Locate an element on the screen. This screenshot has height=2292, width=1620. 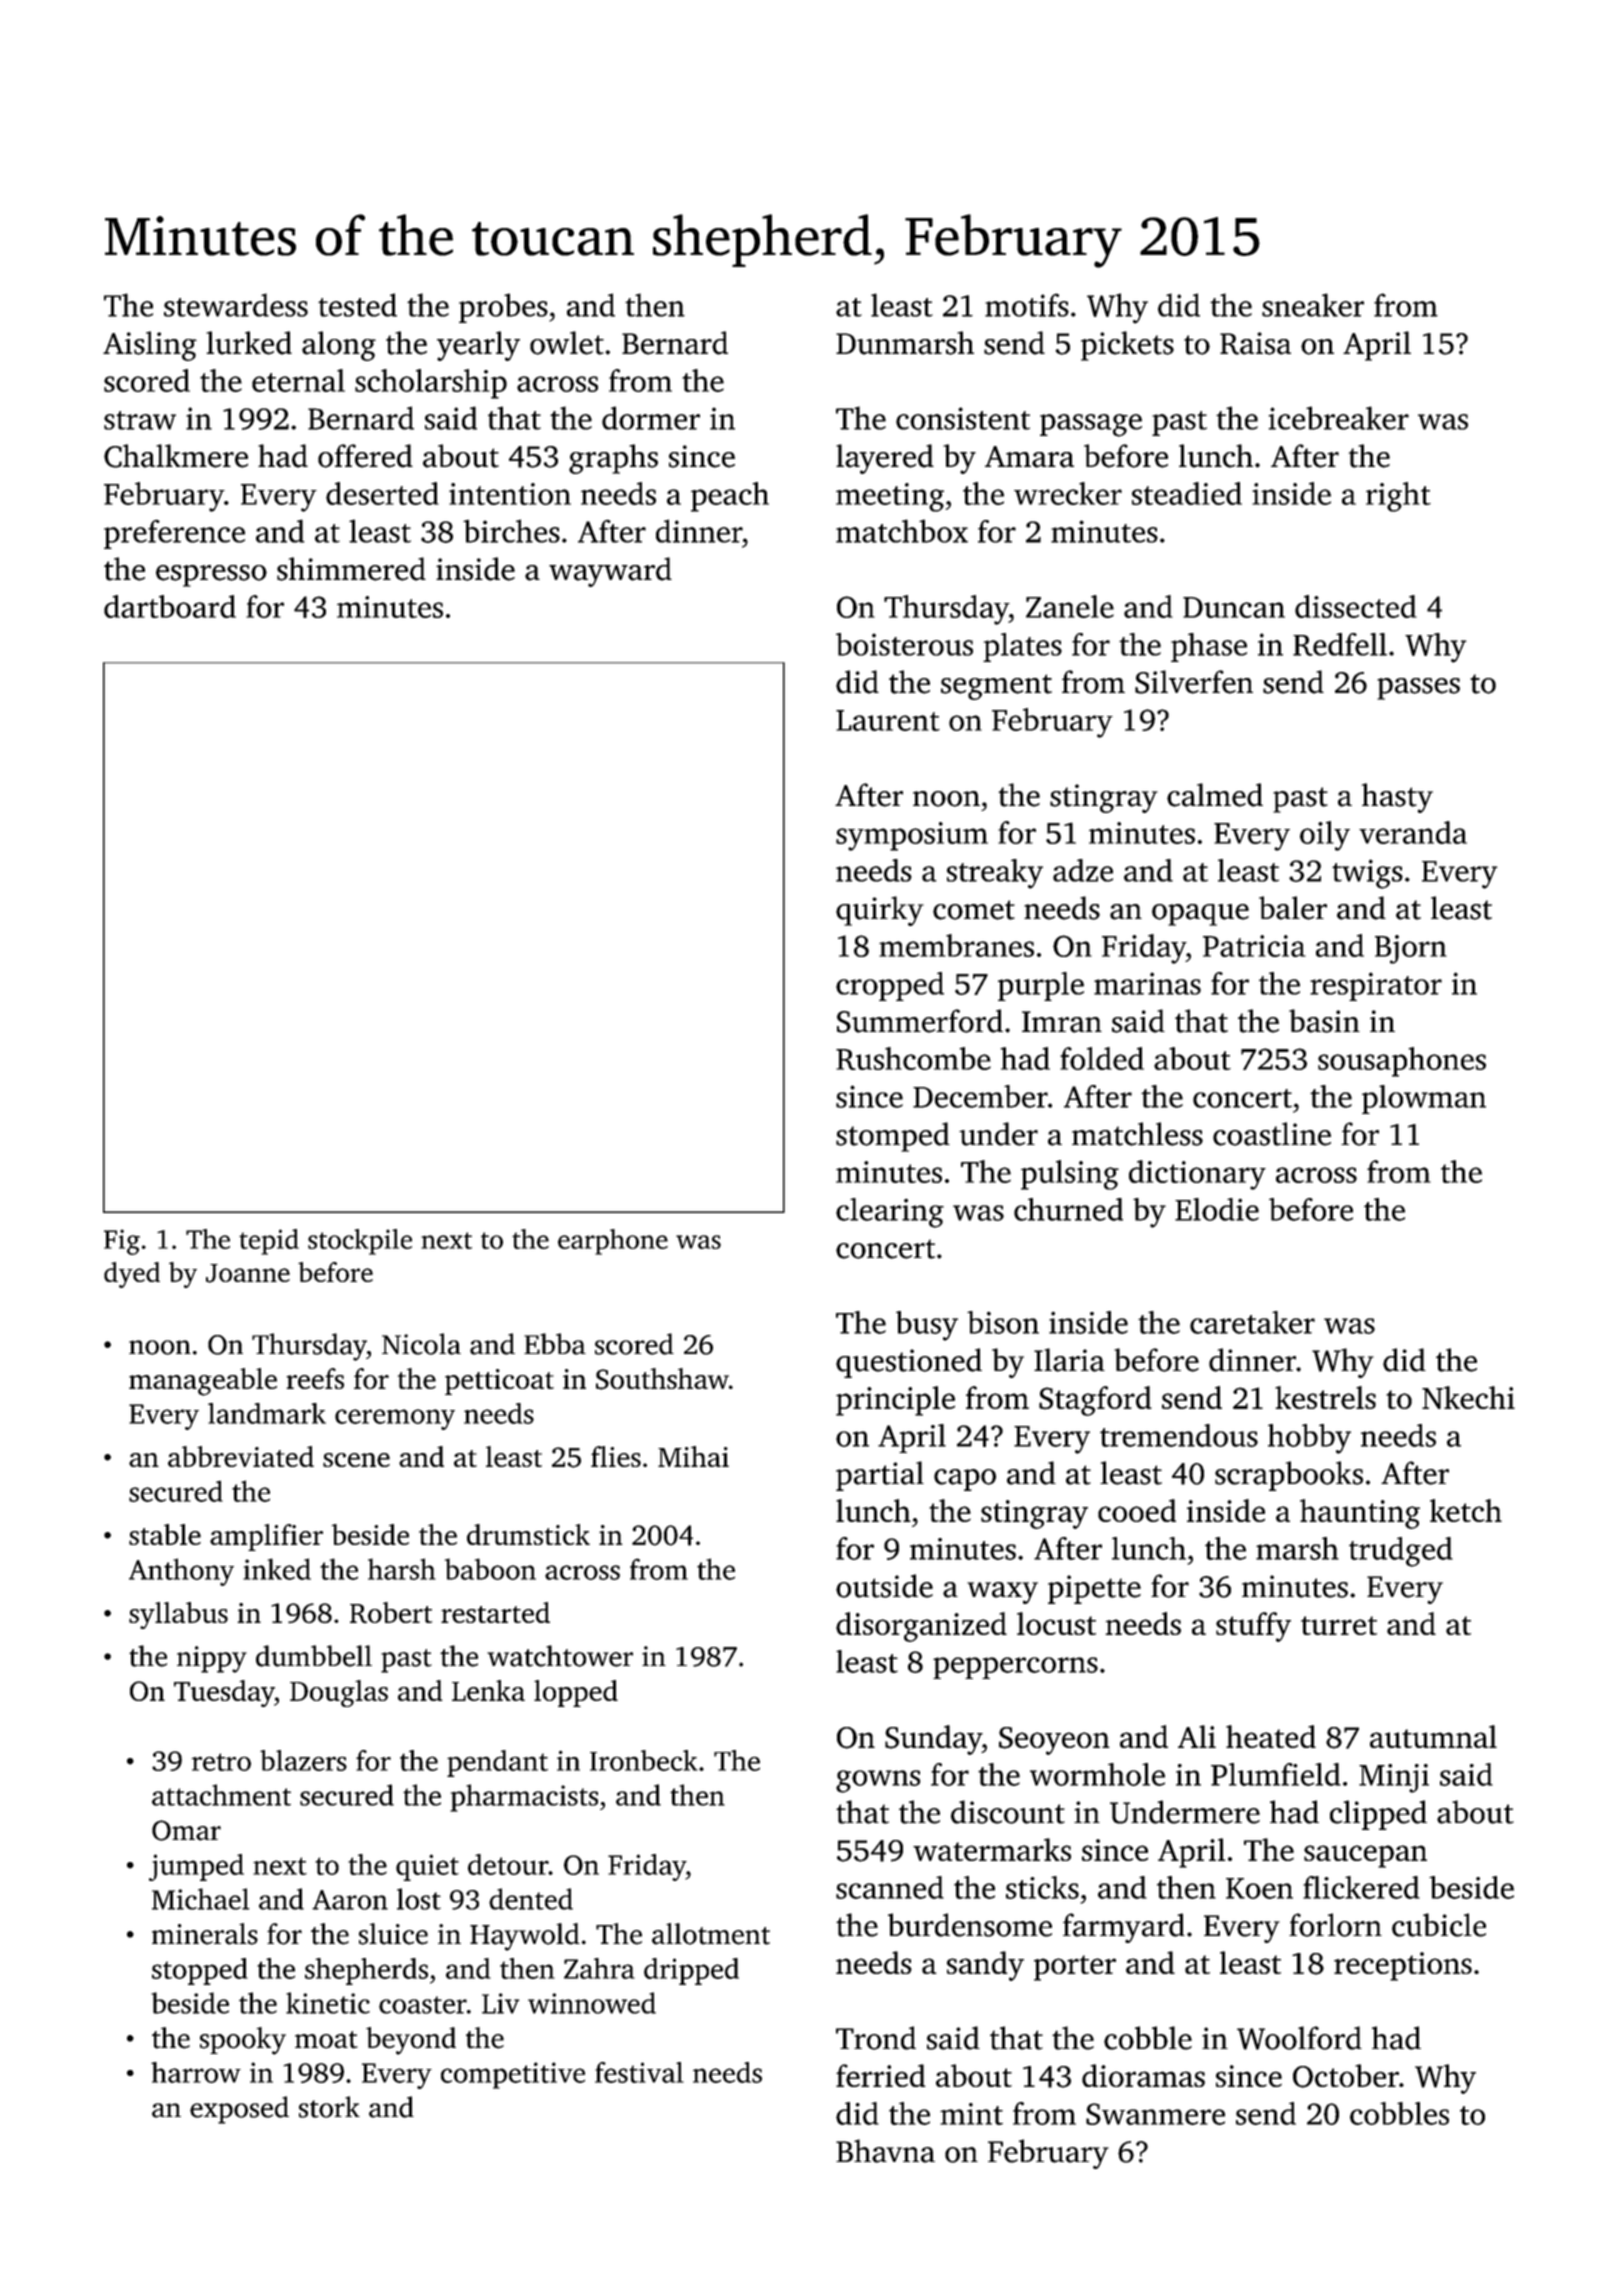
trudged is located at coordinates (1401, 1552).
